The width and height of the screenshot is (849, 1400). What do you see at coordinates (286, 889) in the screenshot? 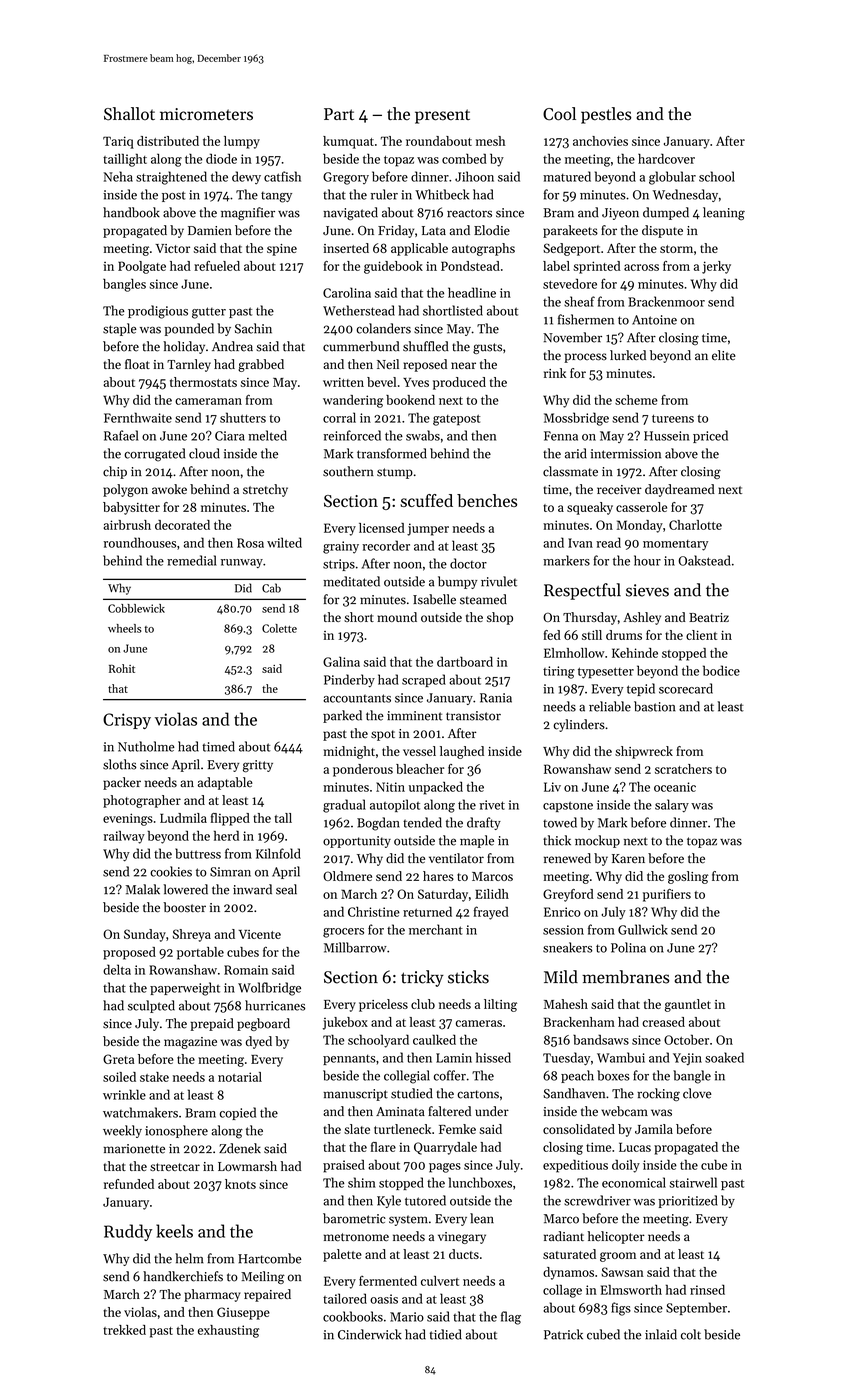
I see `seal` at bounding box center [286, 889].
